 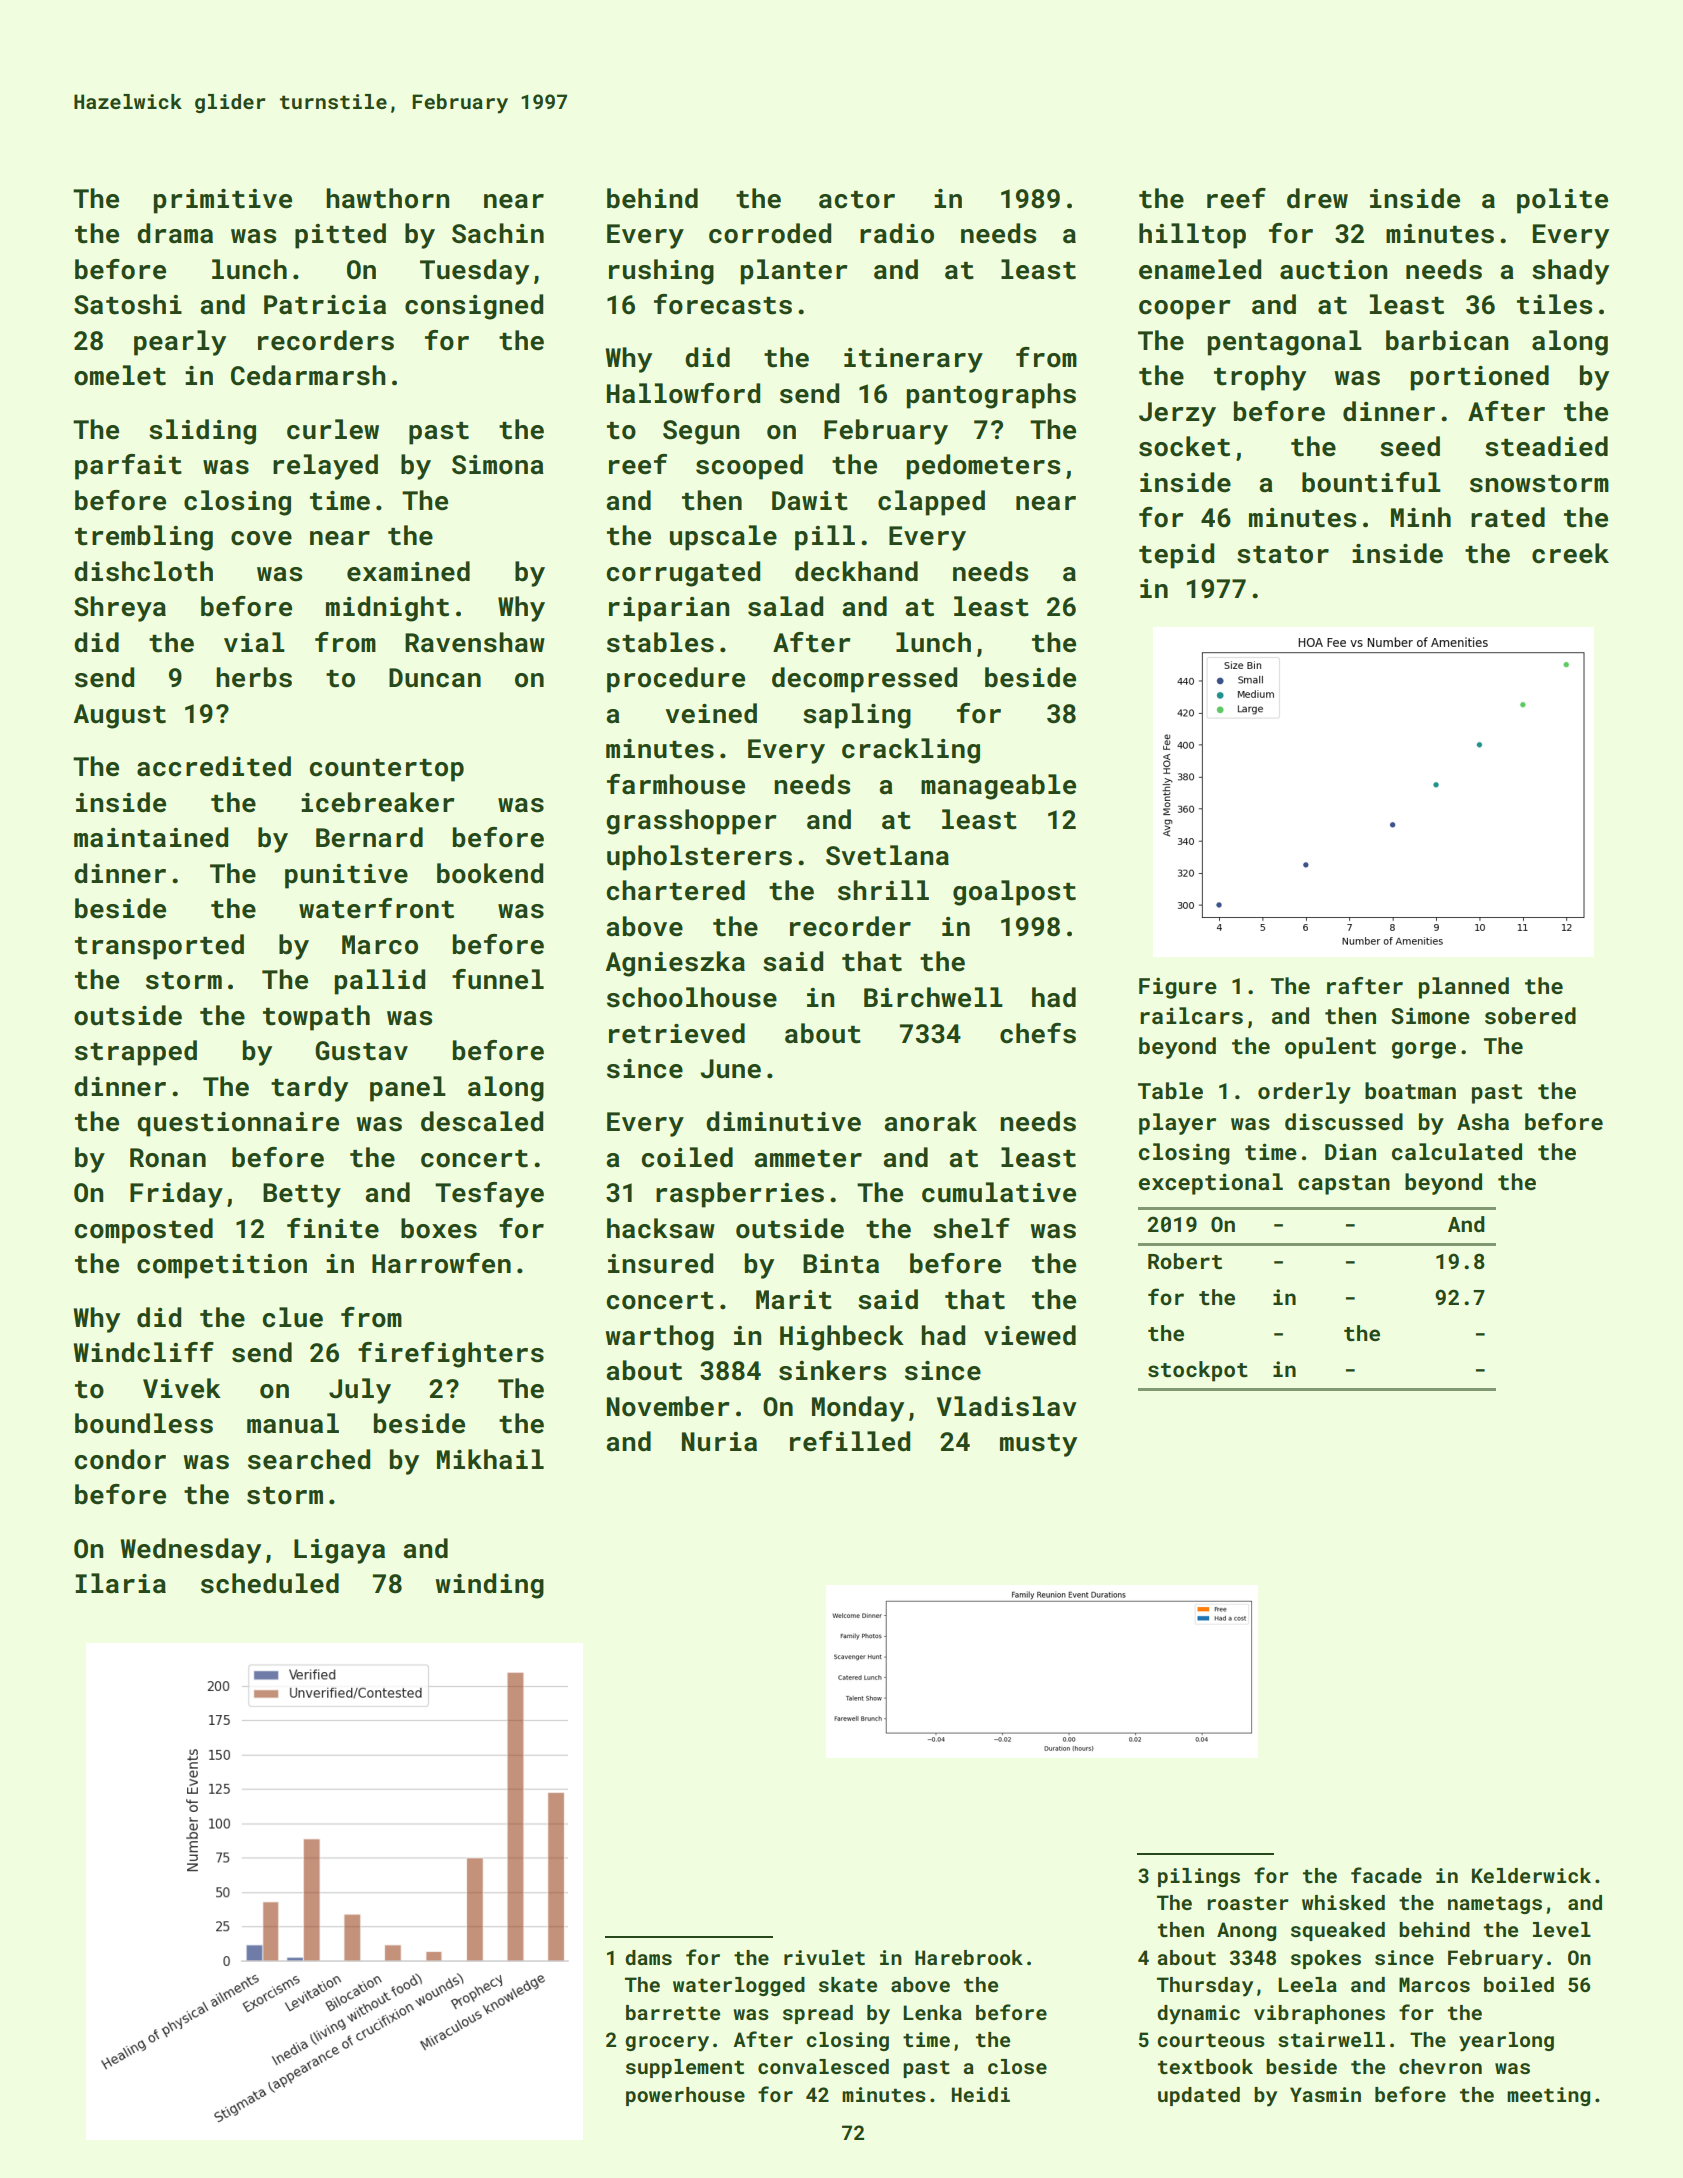 What do you see at coordinates (981, 2094) in the screenshot?
I see `Heidi` at bounding box center [981, 2094].
